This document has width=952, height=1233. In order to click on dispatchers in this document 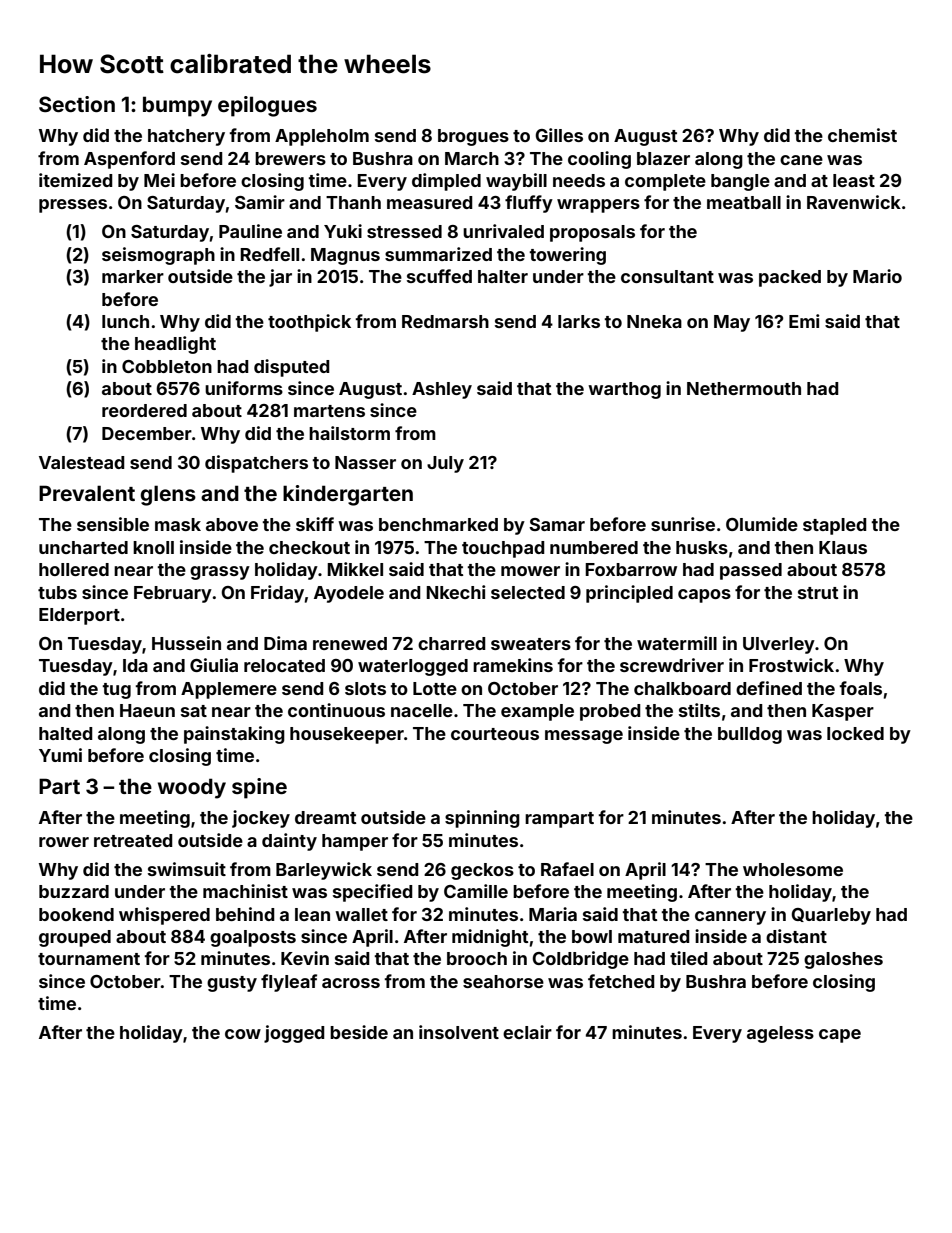, I will do `click(256, 464)`.
